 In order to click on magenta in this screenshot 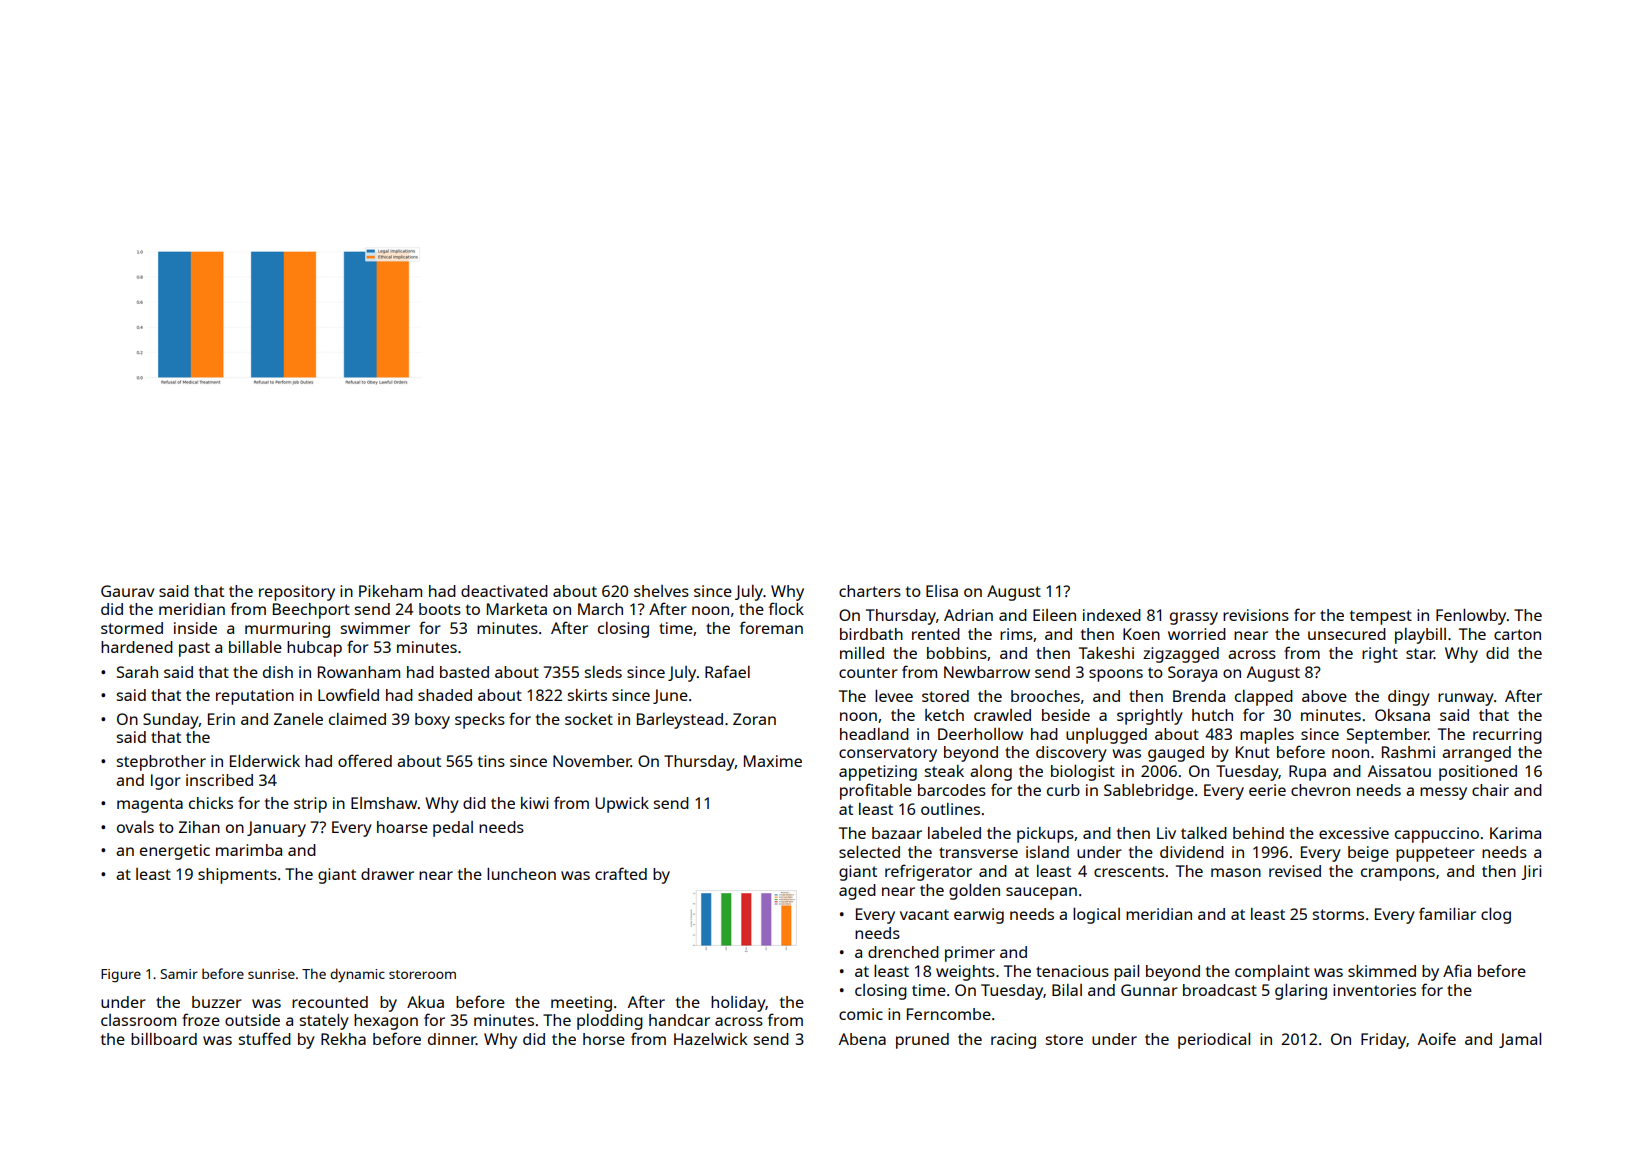, I will do `click(150, 805)`.
